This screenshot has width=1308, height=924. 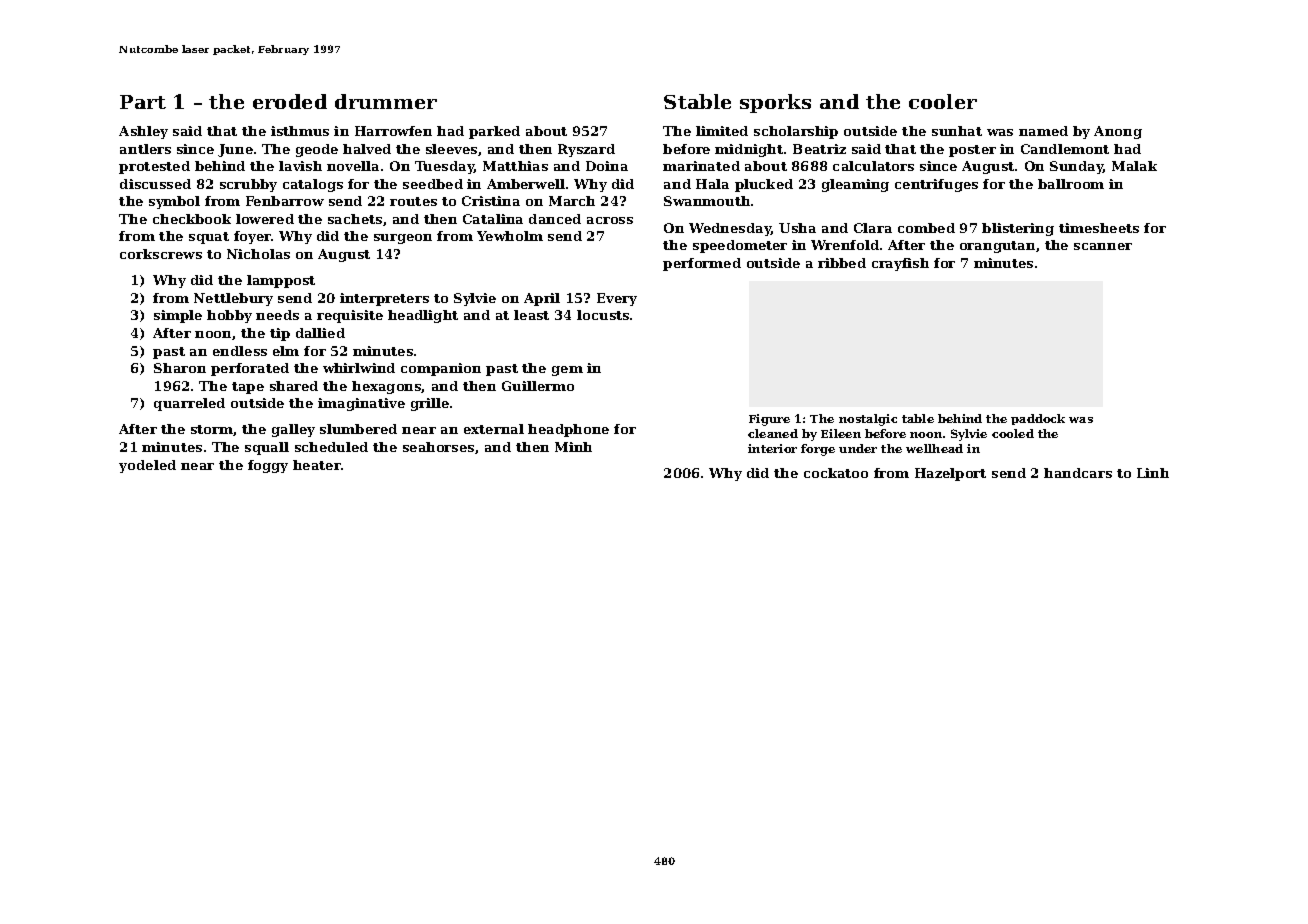 What do you see at coordinates (178, 316) in the screenshot?
I see `simple` at bounding box center [178, 316].
